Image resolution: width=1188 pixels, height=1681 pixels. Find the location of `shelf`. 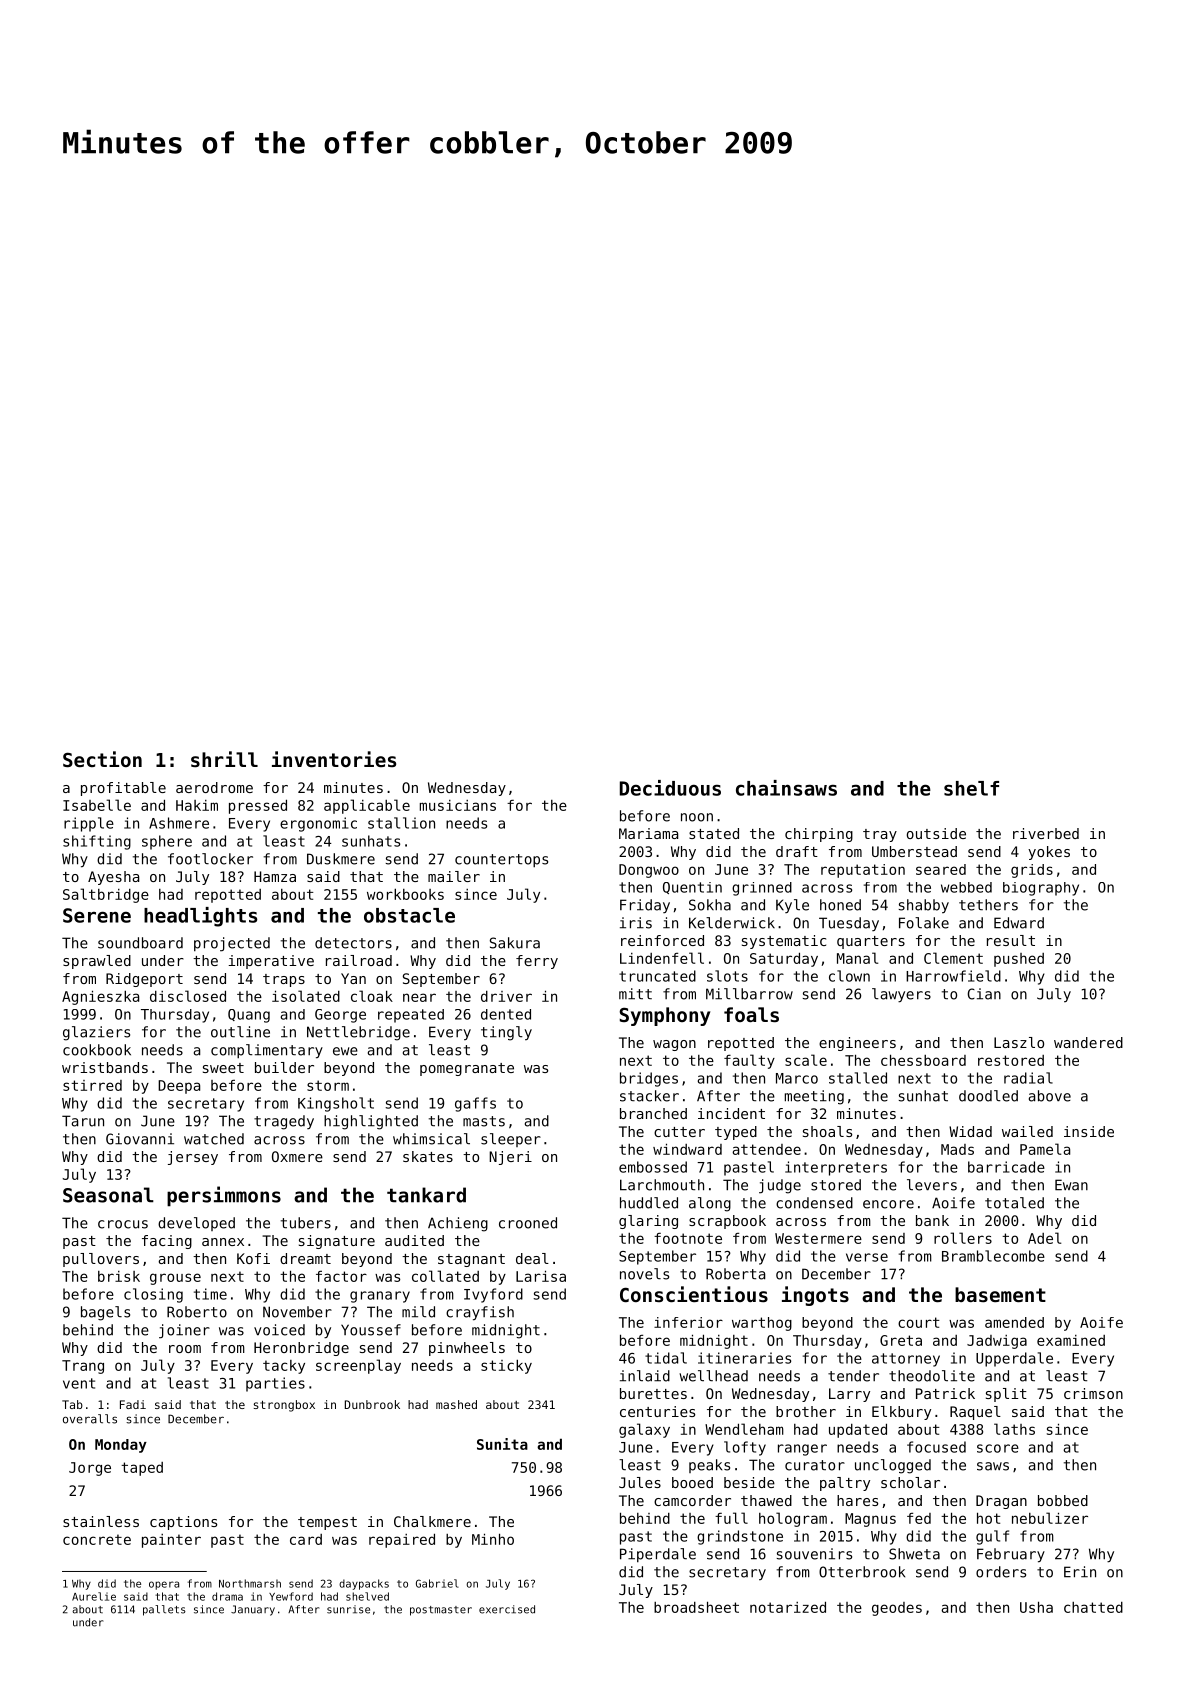

shelf is located at coordinates (971, 788).
